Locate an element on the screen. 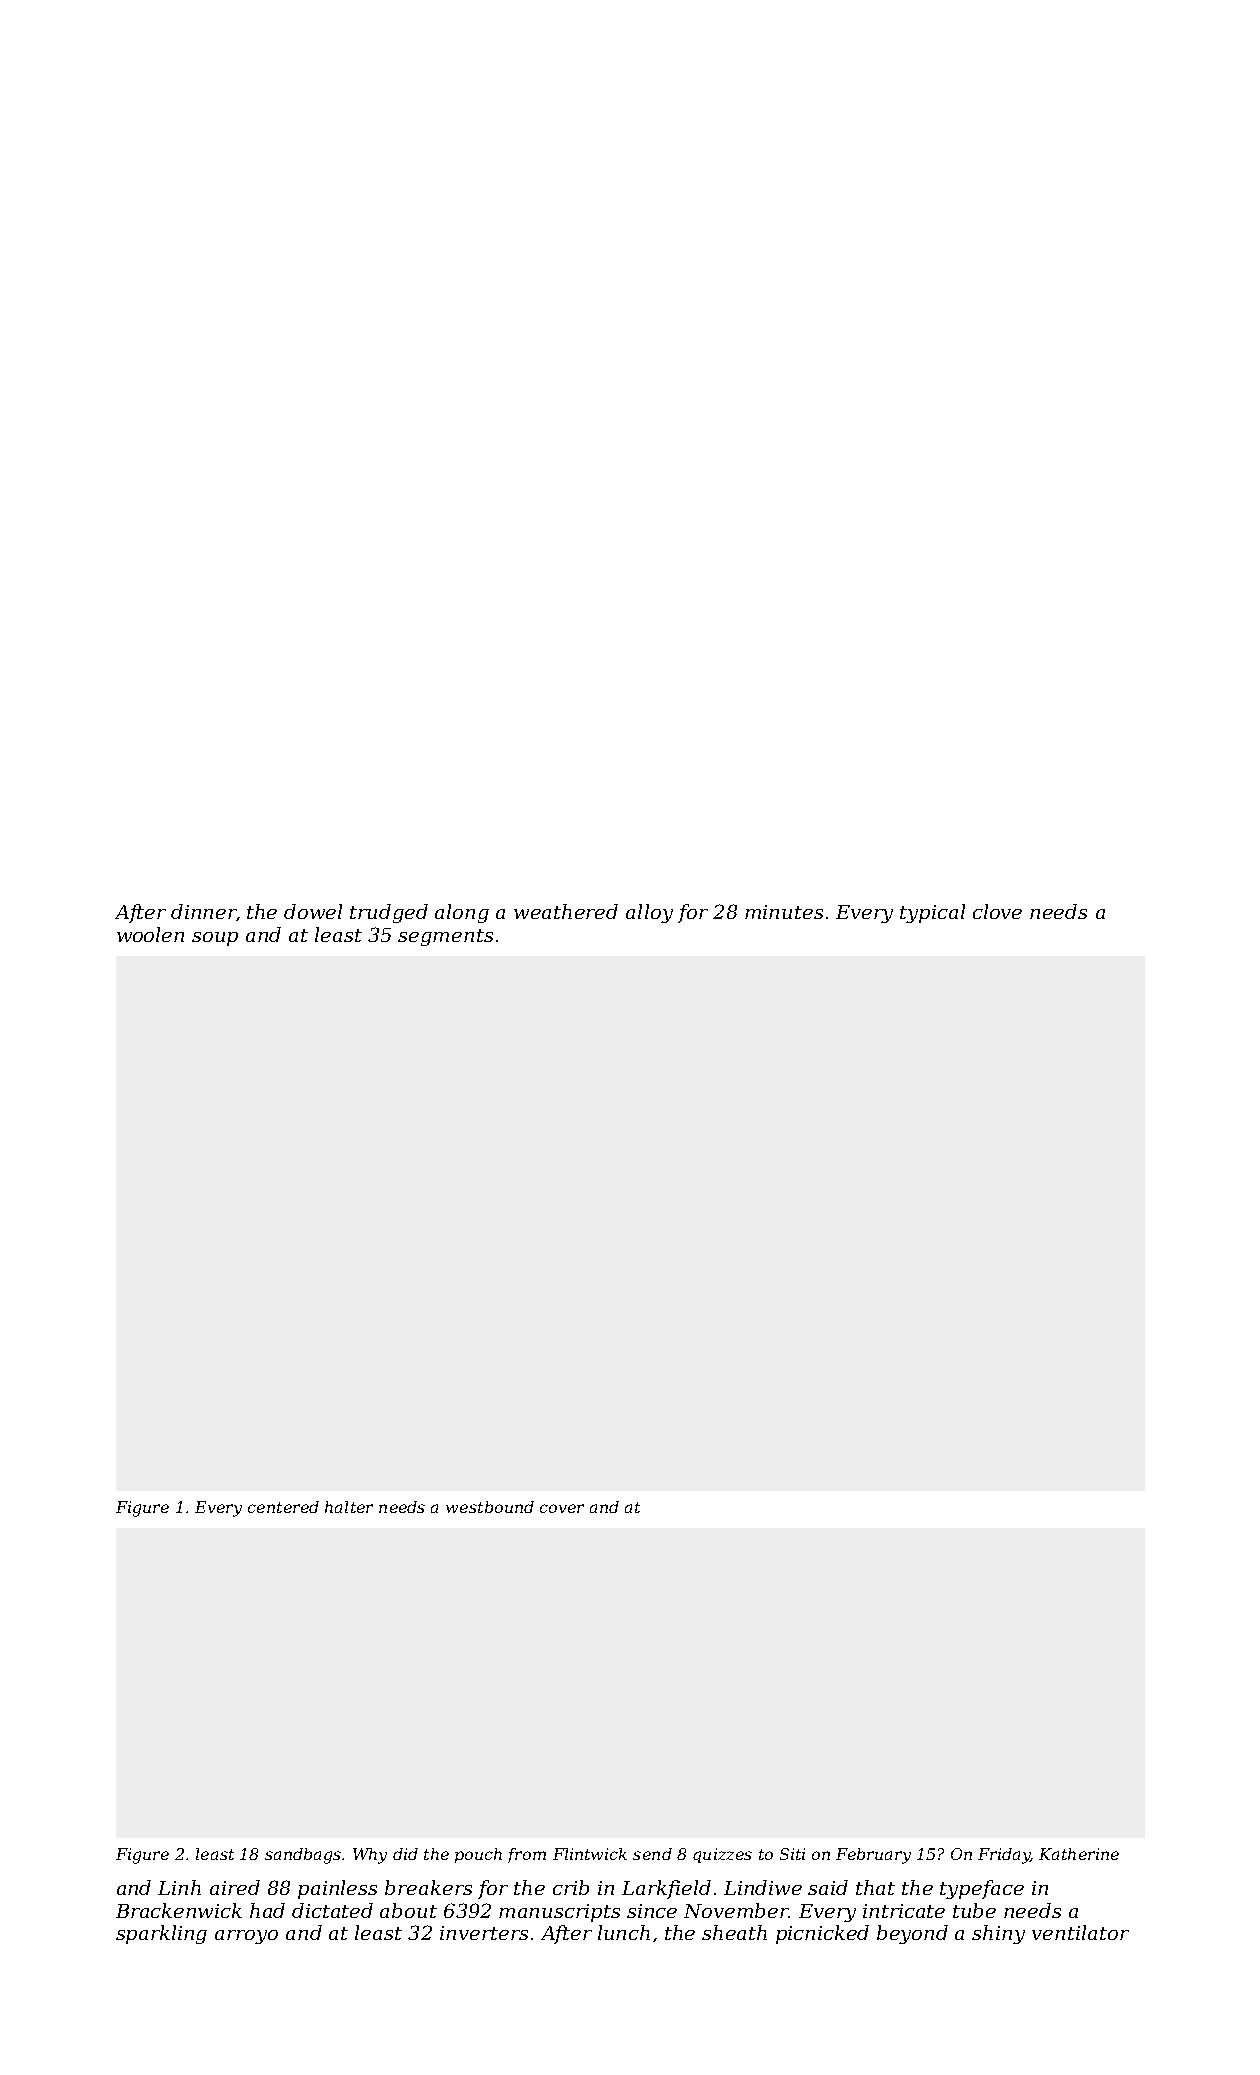 This screenshot has height=2075, width=1260. soup is located at coordinates (215, 939).
